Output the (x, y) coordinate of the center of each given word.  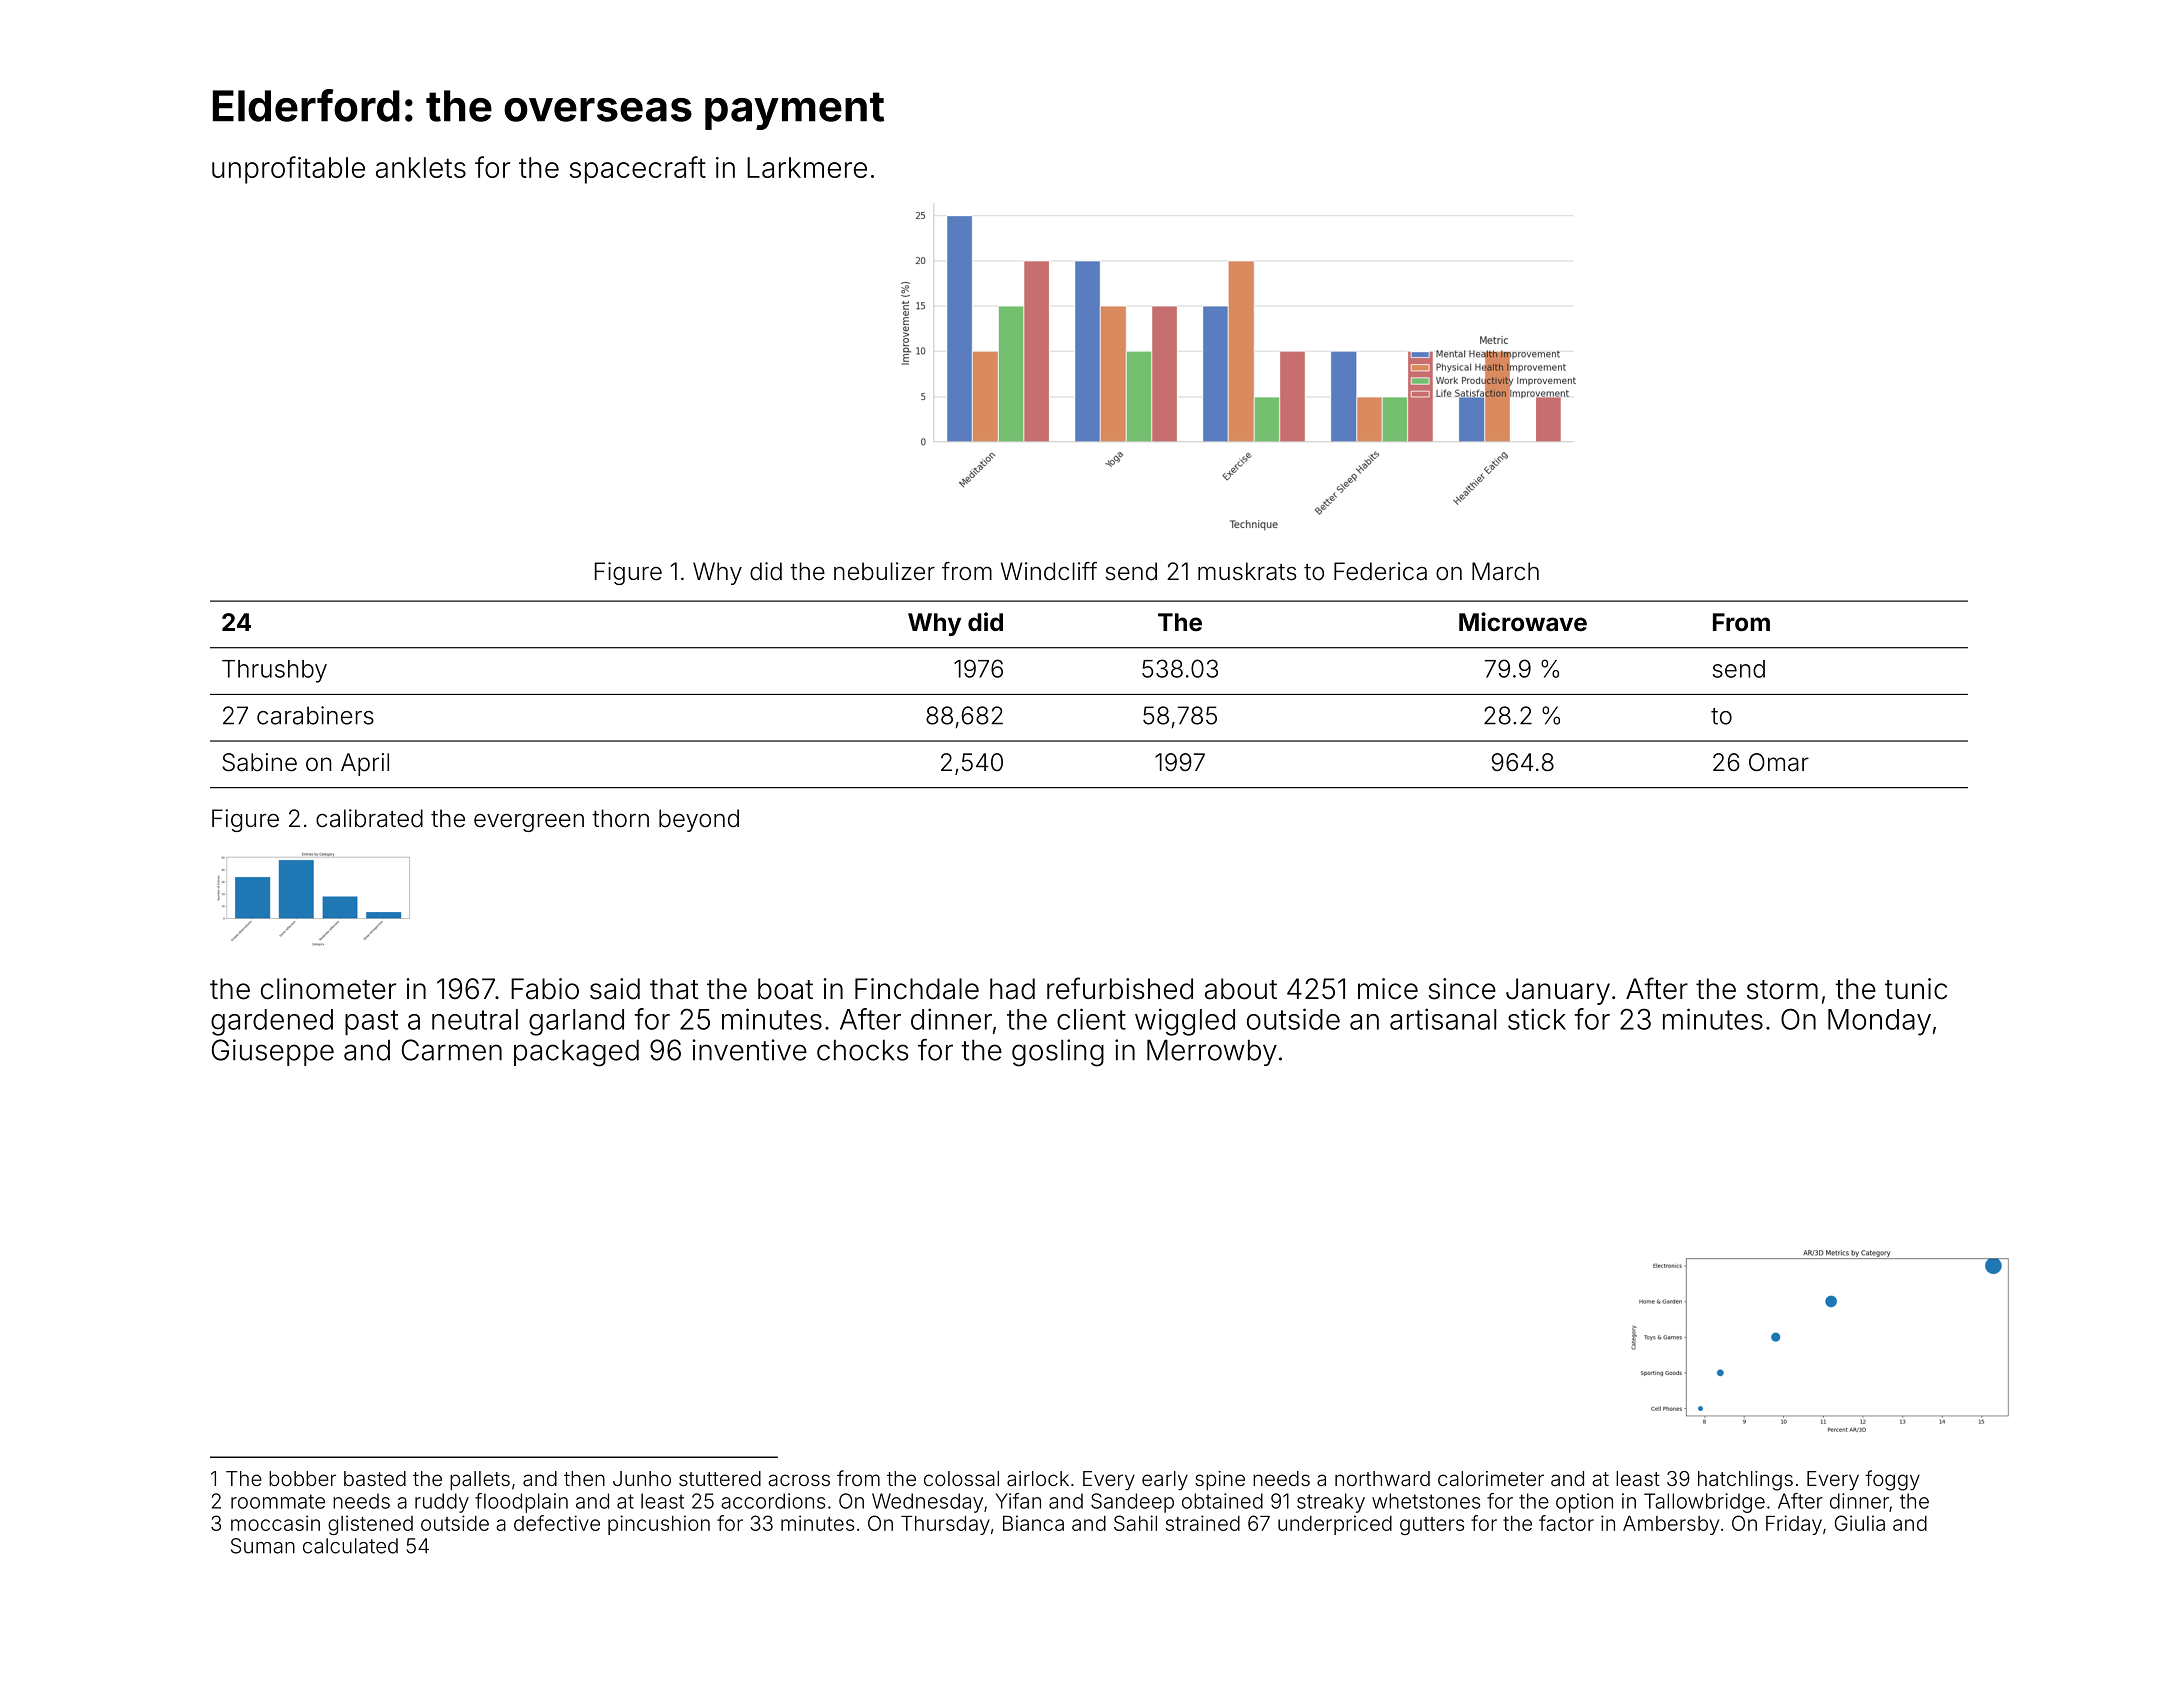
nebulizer (884, 571)
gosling (1058, 1053)
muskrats (1247, 571)
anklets (421, 167)
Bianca (1033, 1523)
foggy (1892, 1480)
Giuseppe (273, 1052)
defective (557, 1523)
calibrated (369, 818)
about (1241, 989)
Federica (1380, 571)
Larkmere (807, 167)
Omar (1779, 762)
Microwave (1523, 622)
